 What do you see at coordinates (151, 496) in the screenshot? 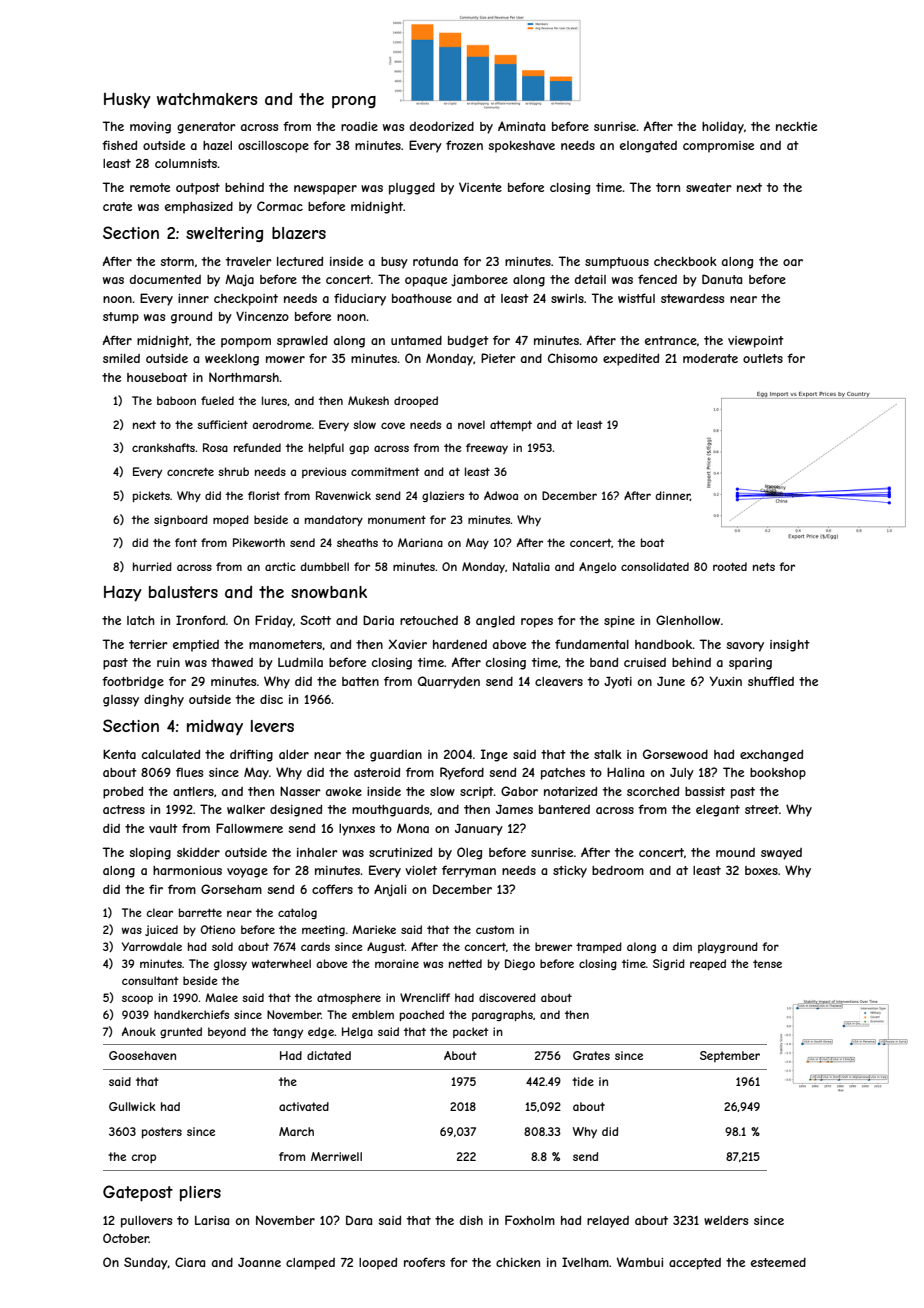
I see `pickets` at bounding box center [151, 496].
